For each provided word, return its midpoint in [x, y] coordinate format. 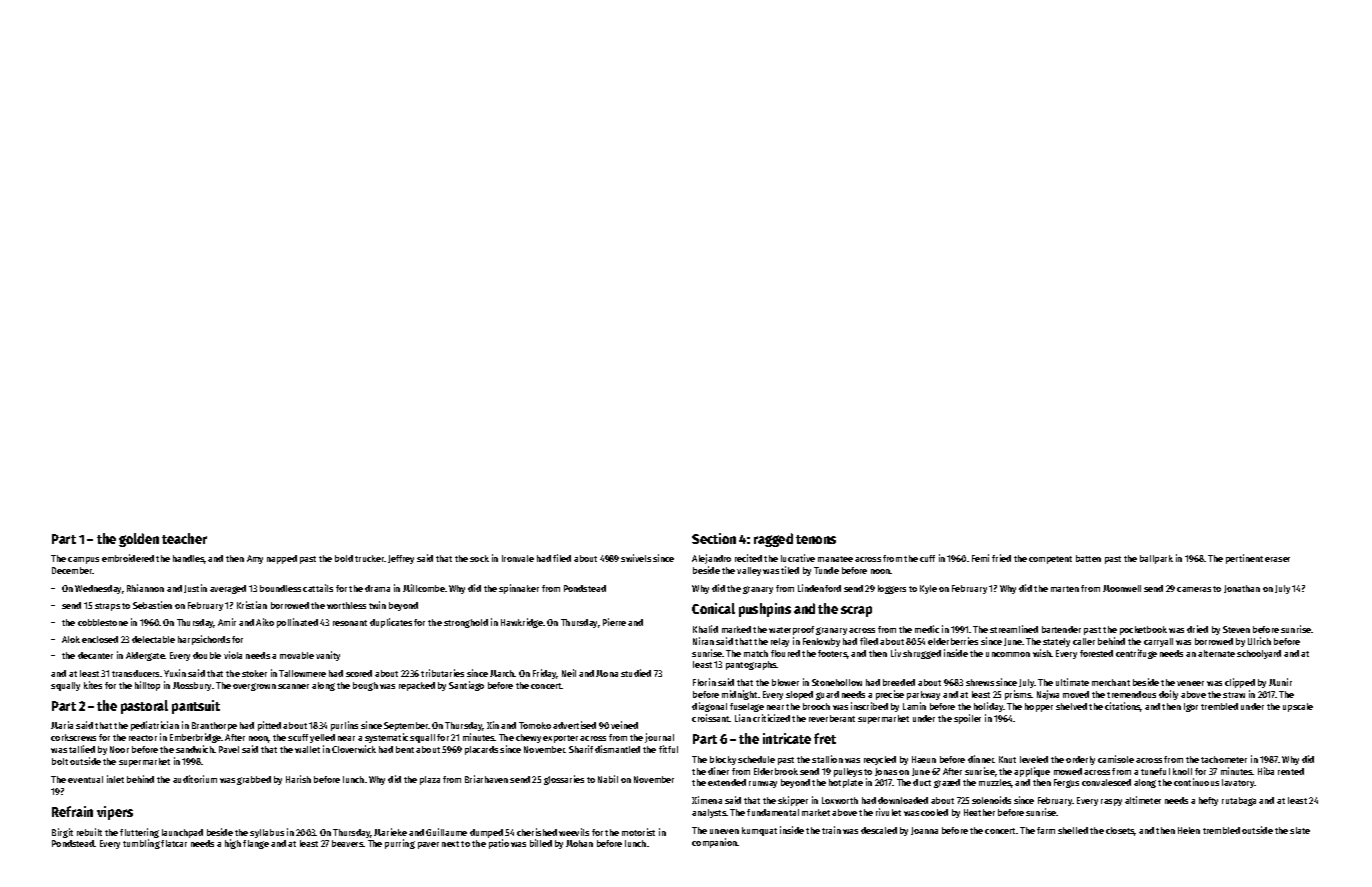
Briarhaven [486, 779]
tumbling [141, 844]
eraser [1277, 559]
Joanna [924, 831]
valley [749, 571]
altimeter [1143, 800]
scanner [293, 686]
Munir [1280, 682]
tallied [82, 749]
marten [1065, 589]
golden [139, 540]
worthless [346, 605]
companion [715, 843]
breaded [899, 682]
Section [714, 538]
